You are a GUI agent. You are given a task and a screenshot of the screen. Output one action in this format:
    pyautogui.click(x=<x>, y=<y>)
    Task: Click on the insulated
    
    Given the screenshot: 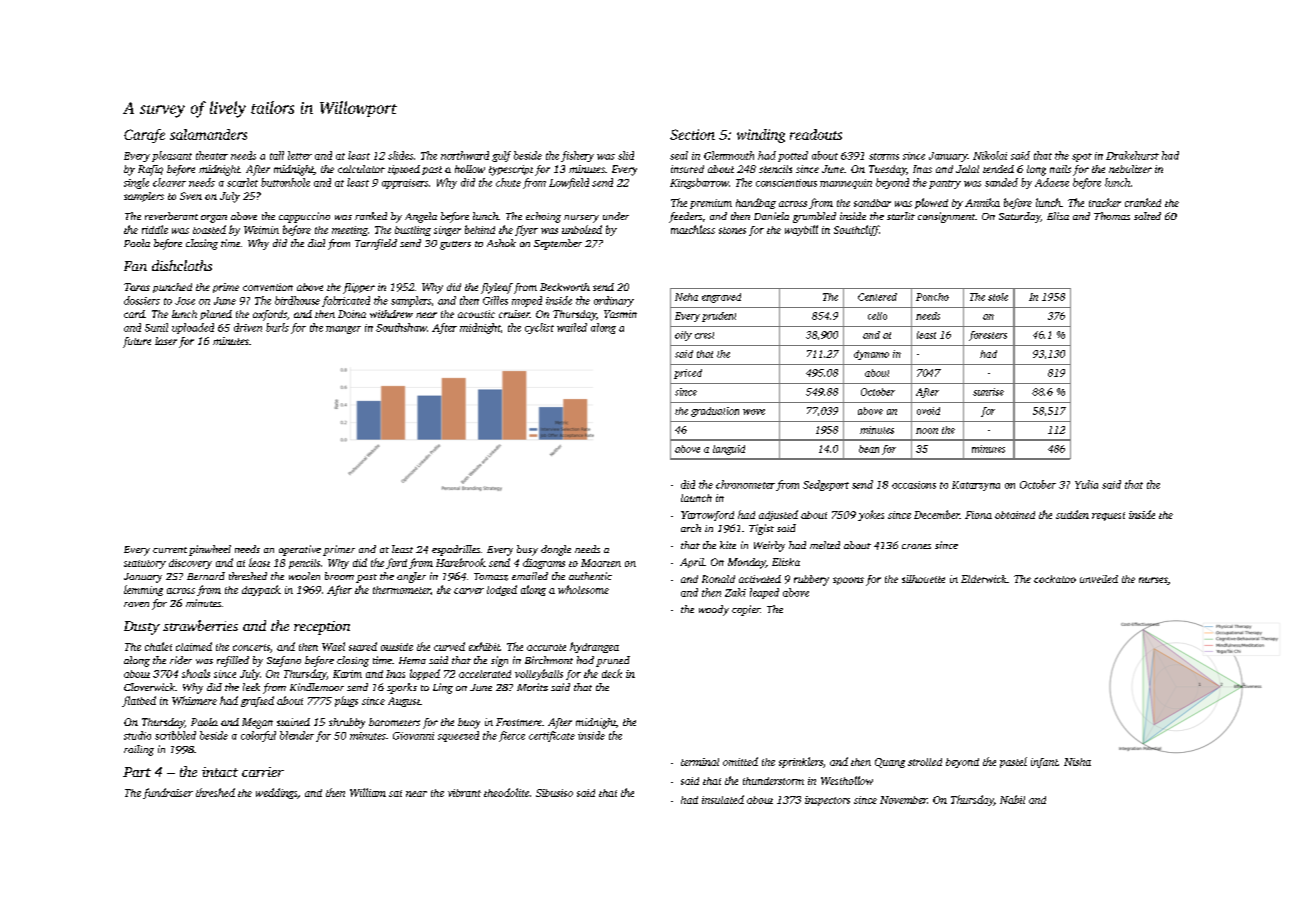 What is the action you would take?
    pyautogui.click(x=723, y=799)
